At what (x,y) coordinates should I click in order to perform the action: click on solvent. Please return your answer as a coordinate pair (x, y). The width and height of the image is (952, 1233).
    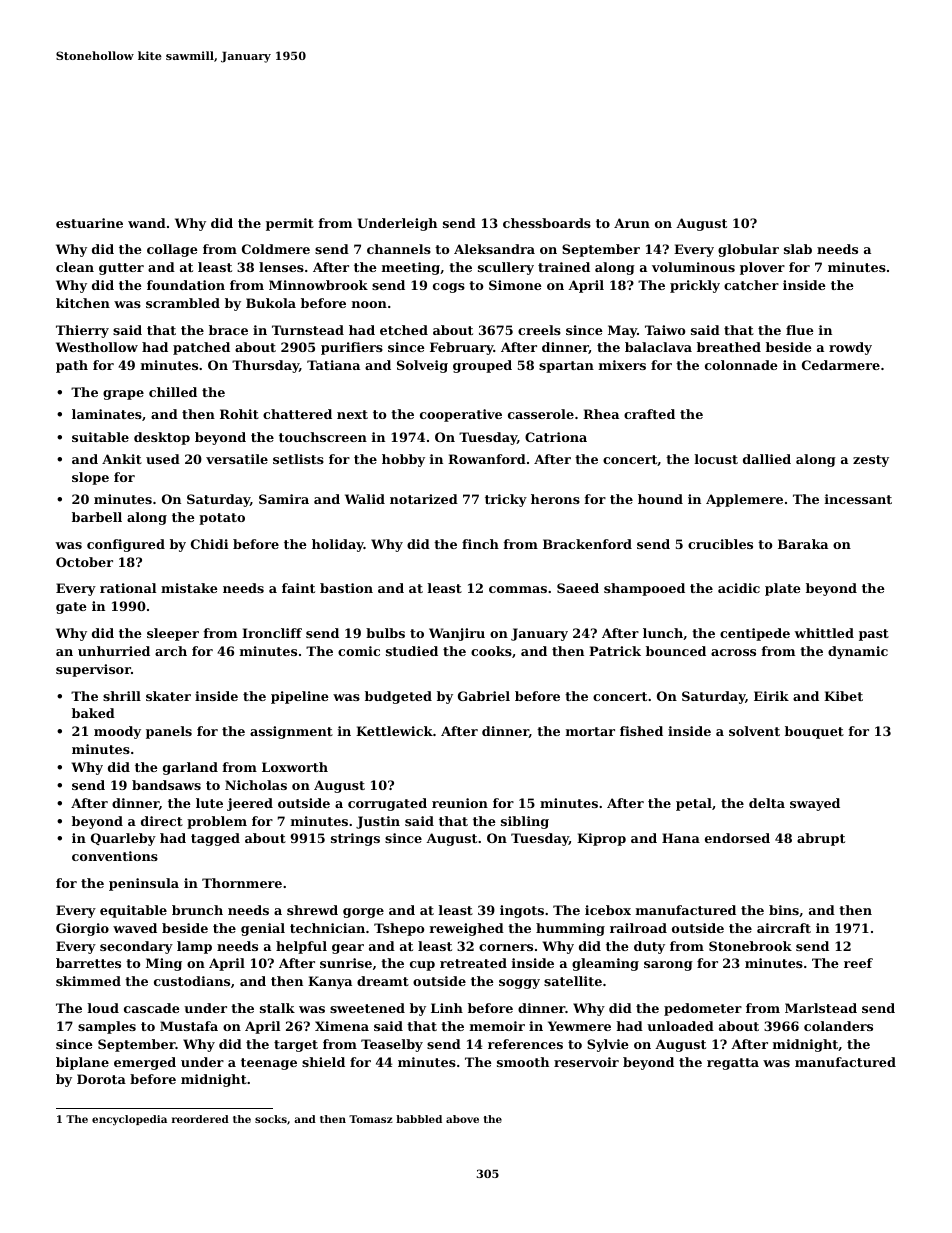
    Looking at the image, I should click on (754, 731).
